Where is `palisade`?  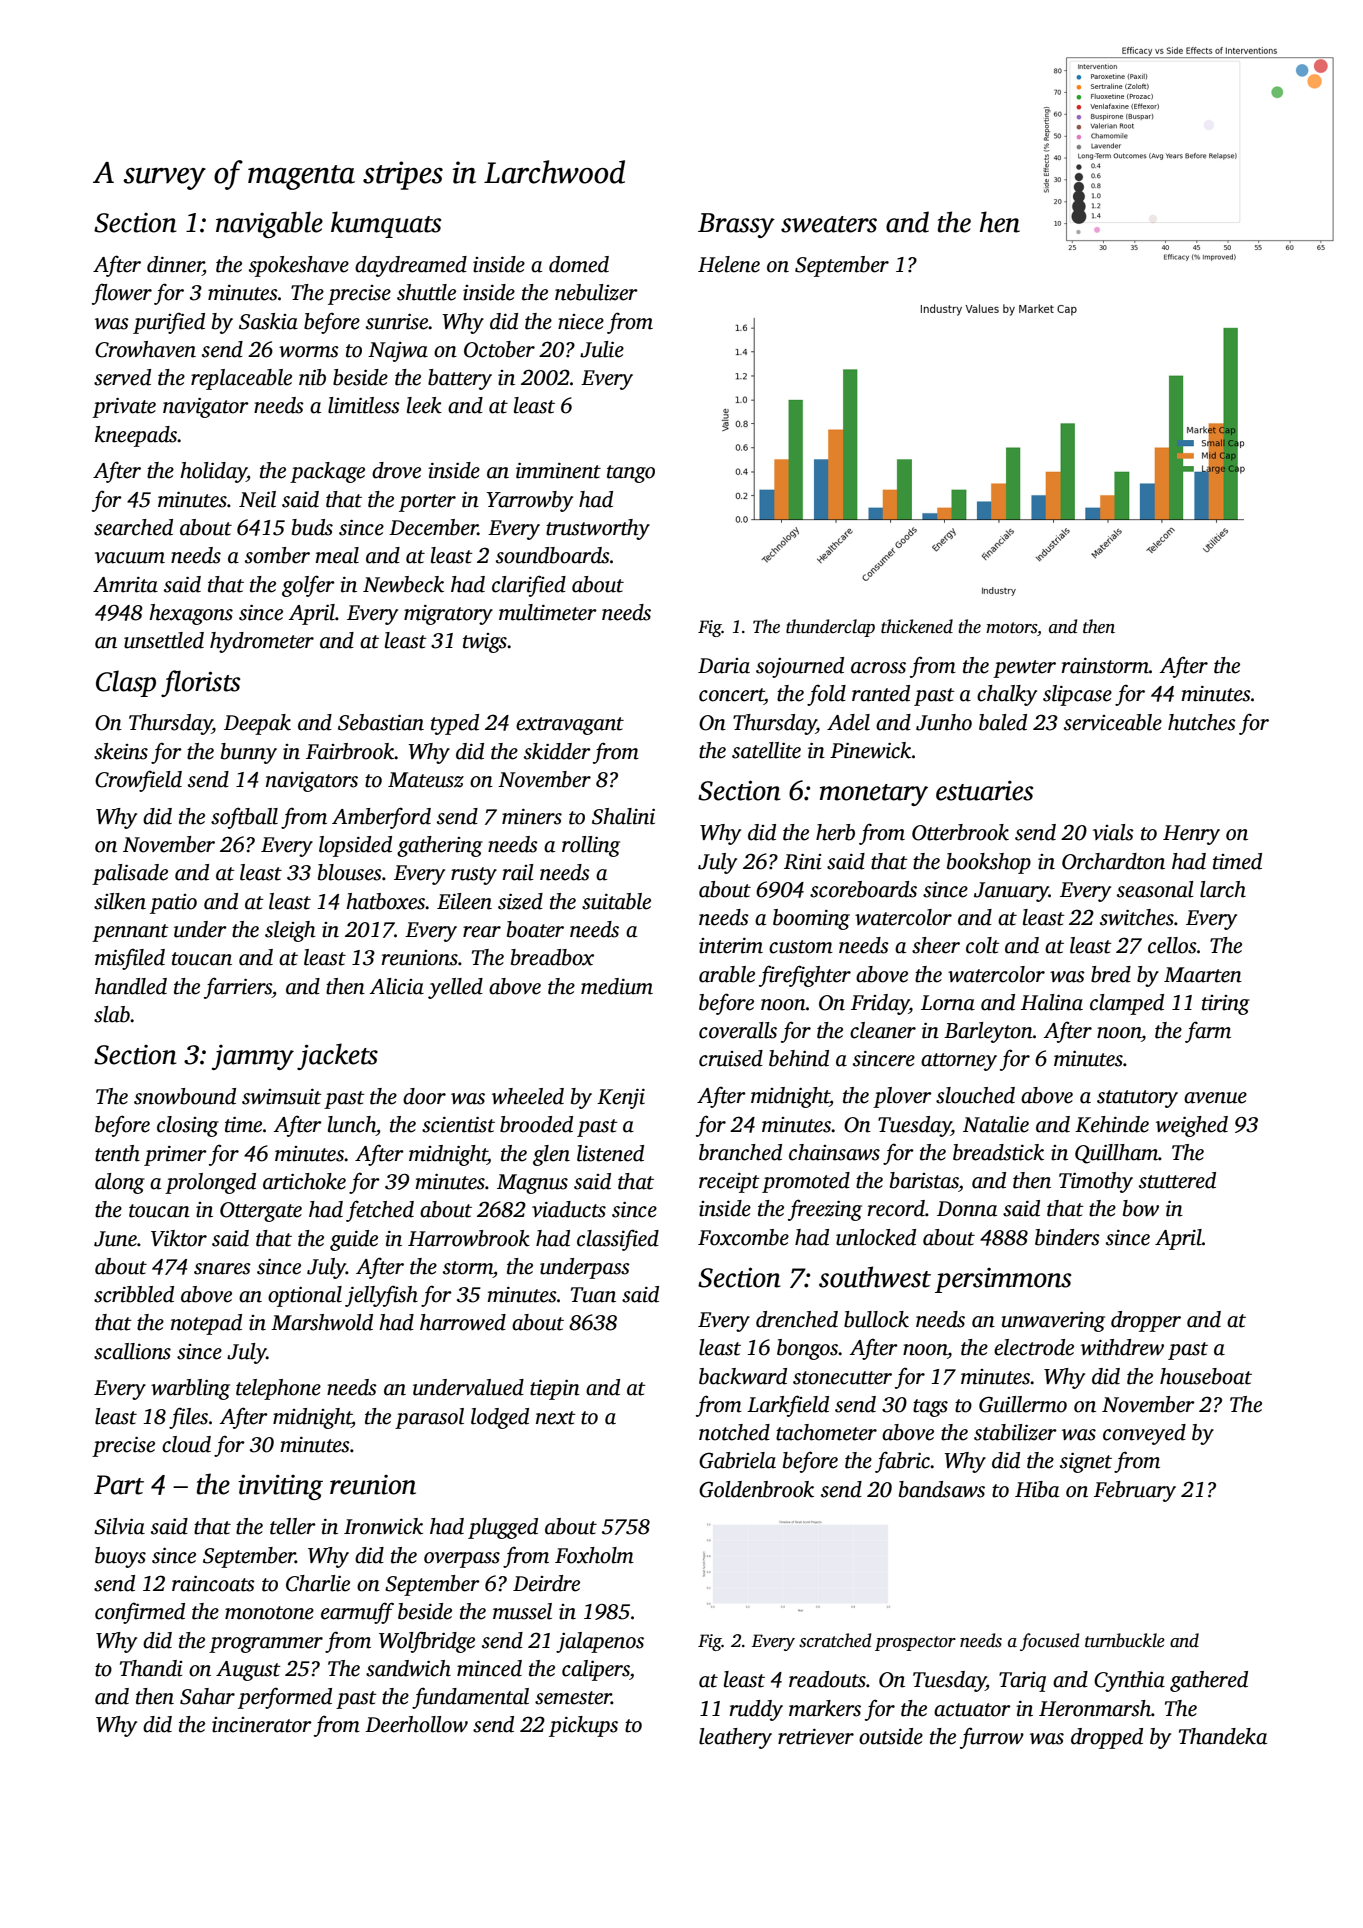 palisade is located at coordinates (130, 874).
